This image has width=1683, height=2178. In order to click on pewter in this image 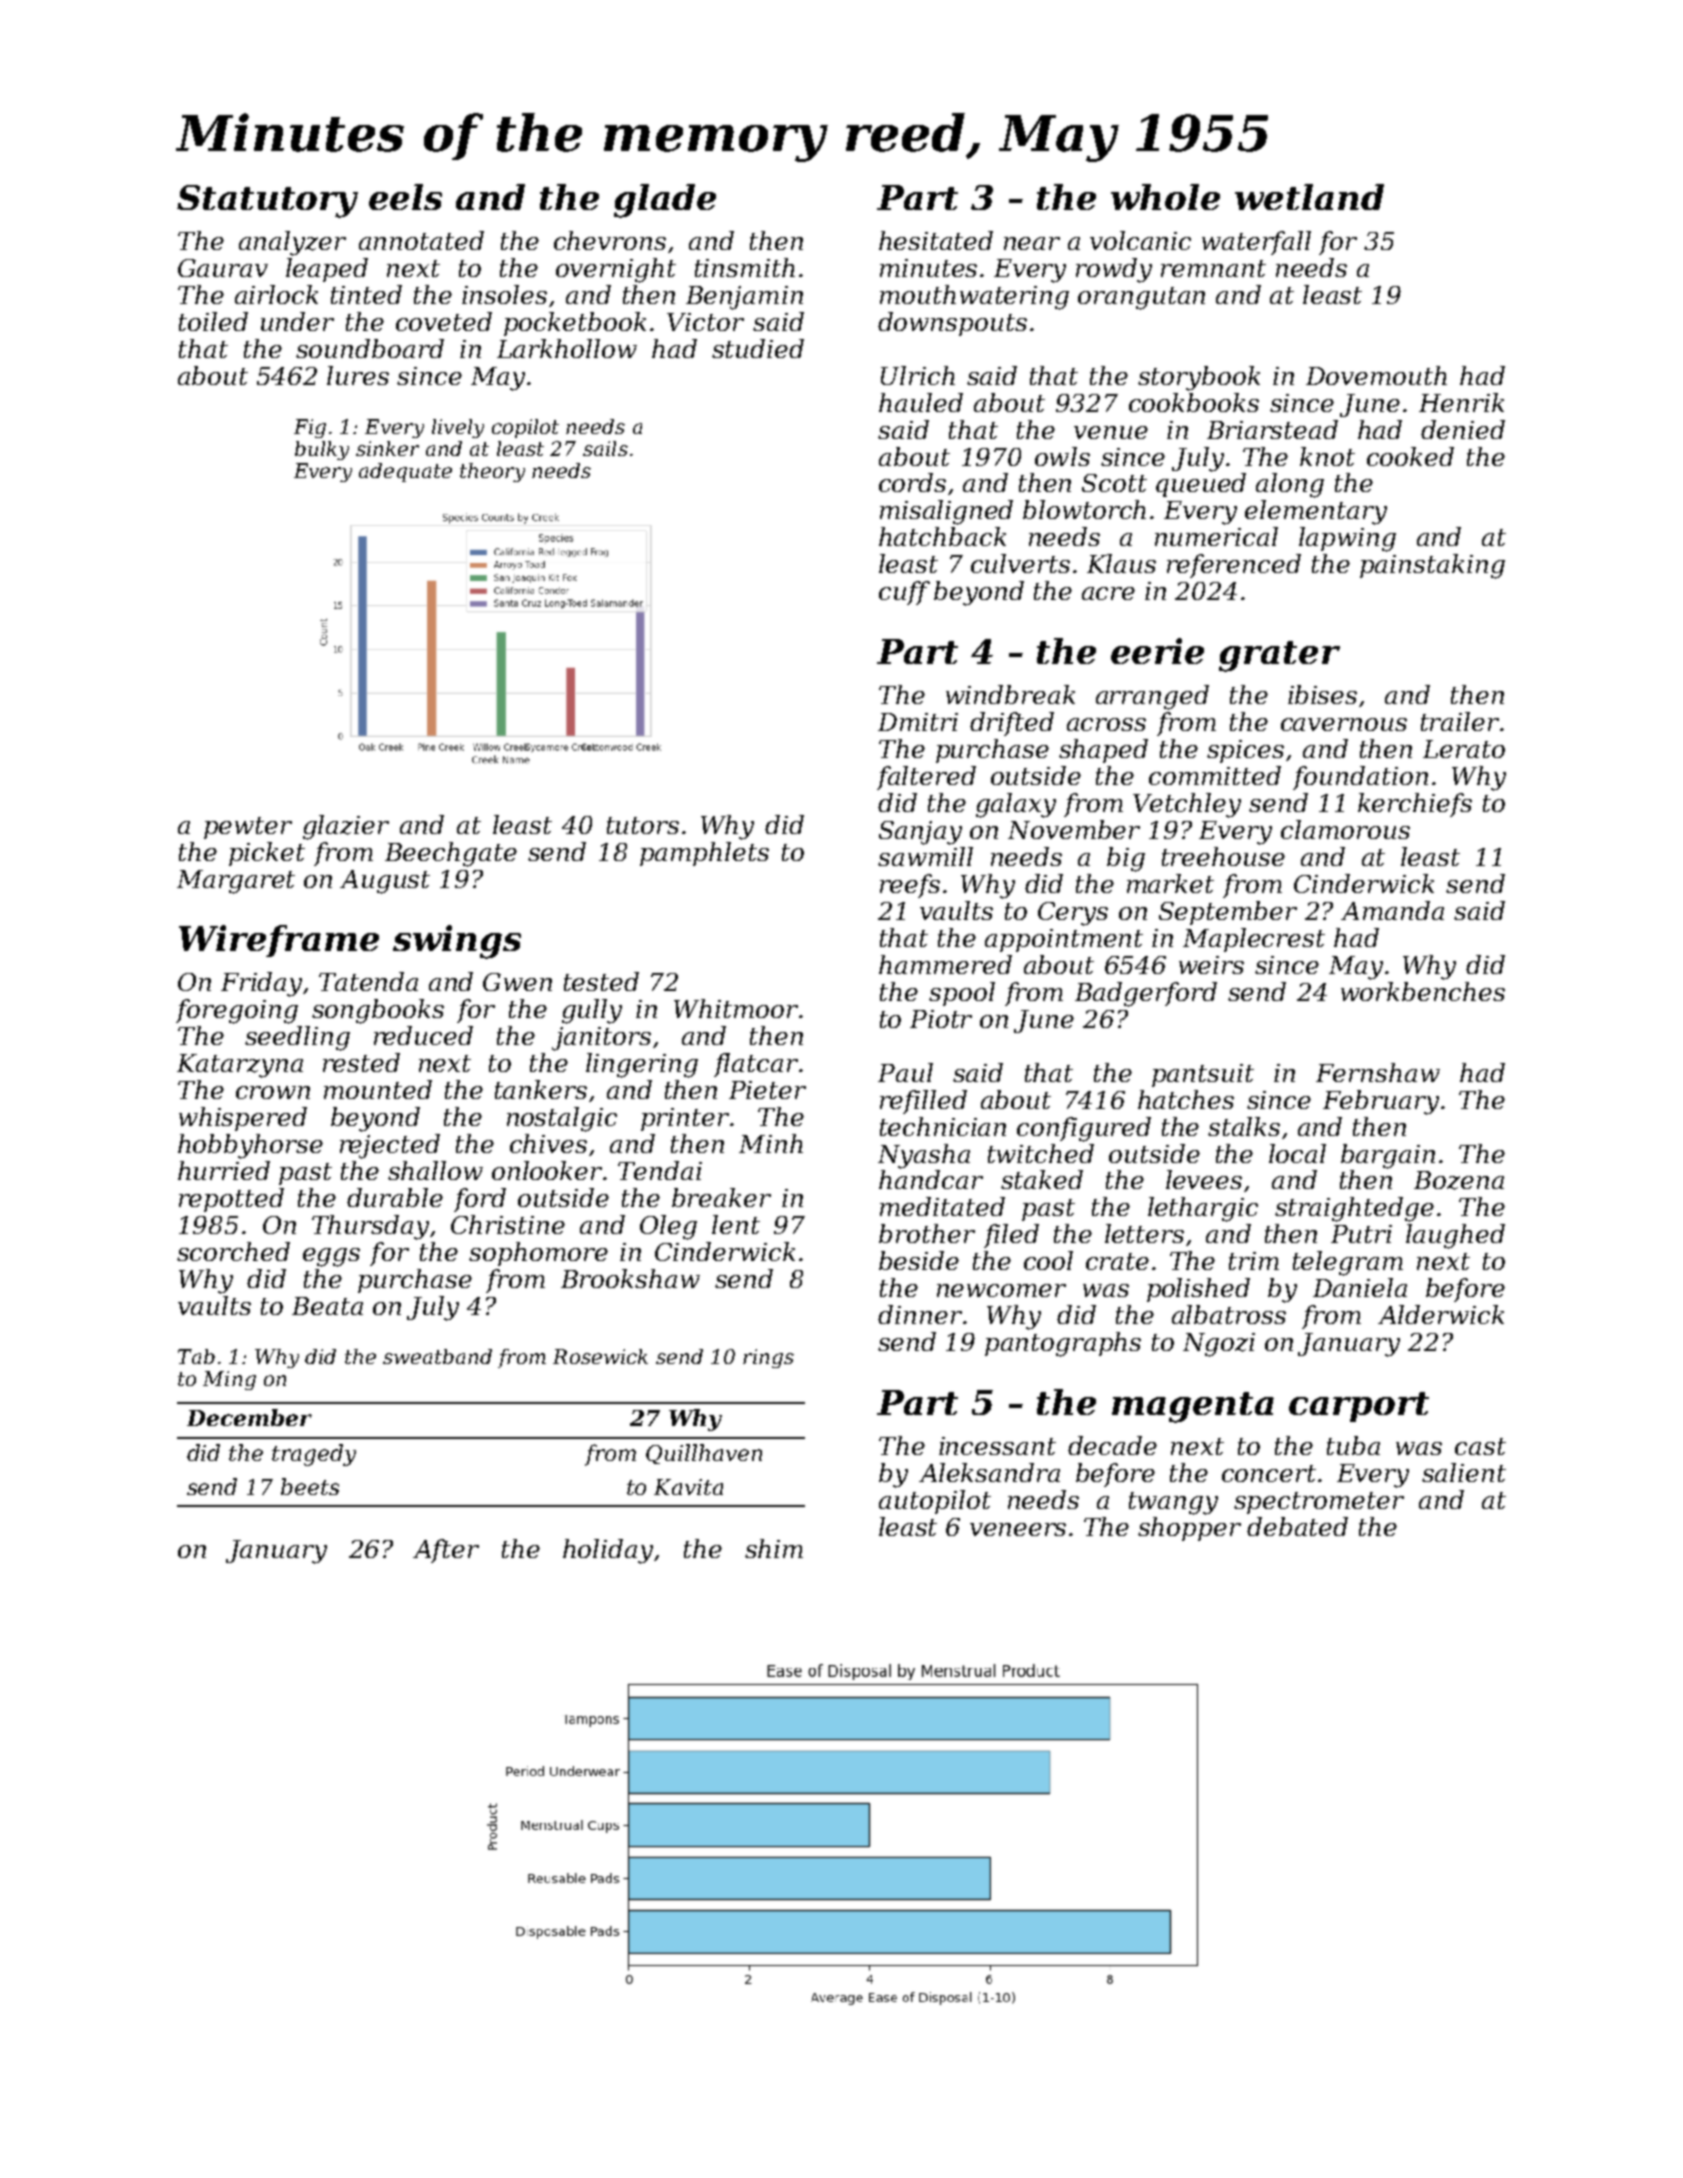, I will do `click(248, 828)`.
